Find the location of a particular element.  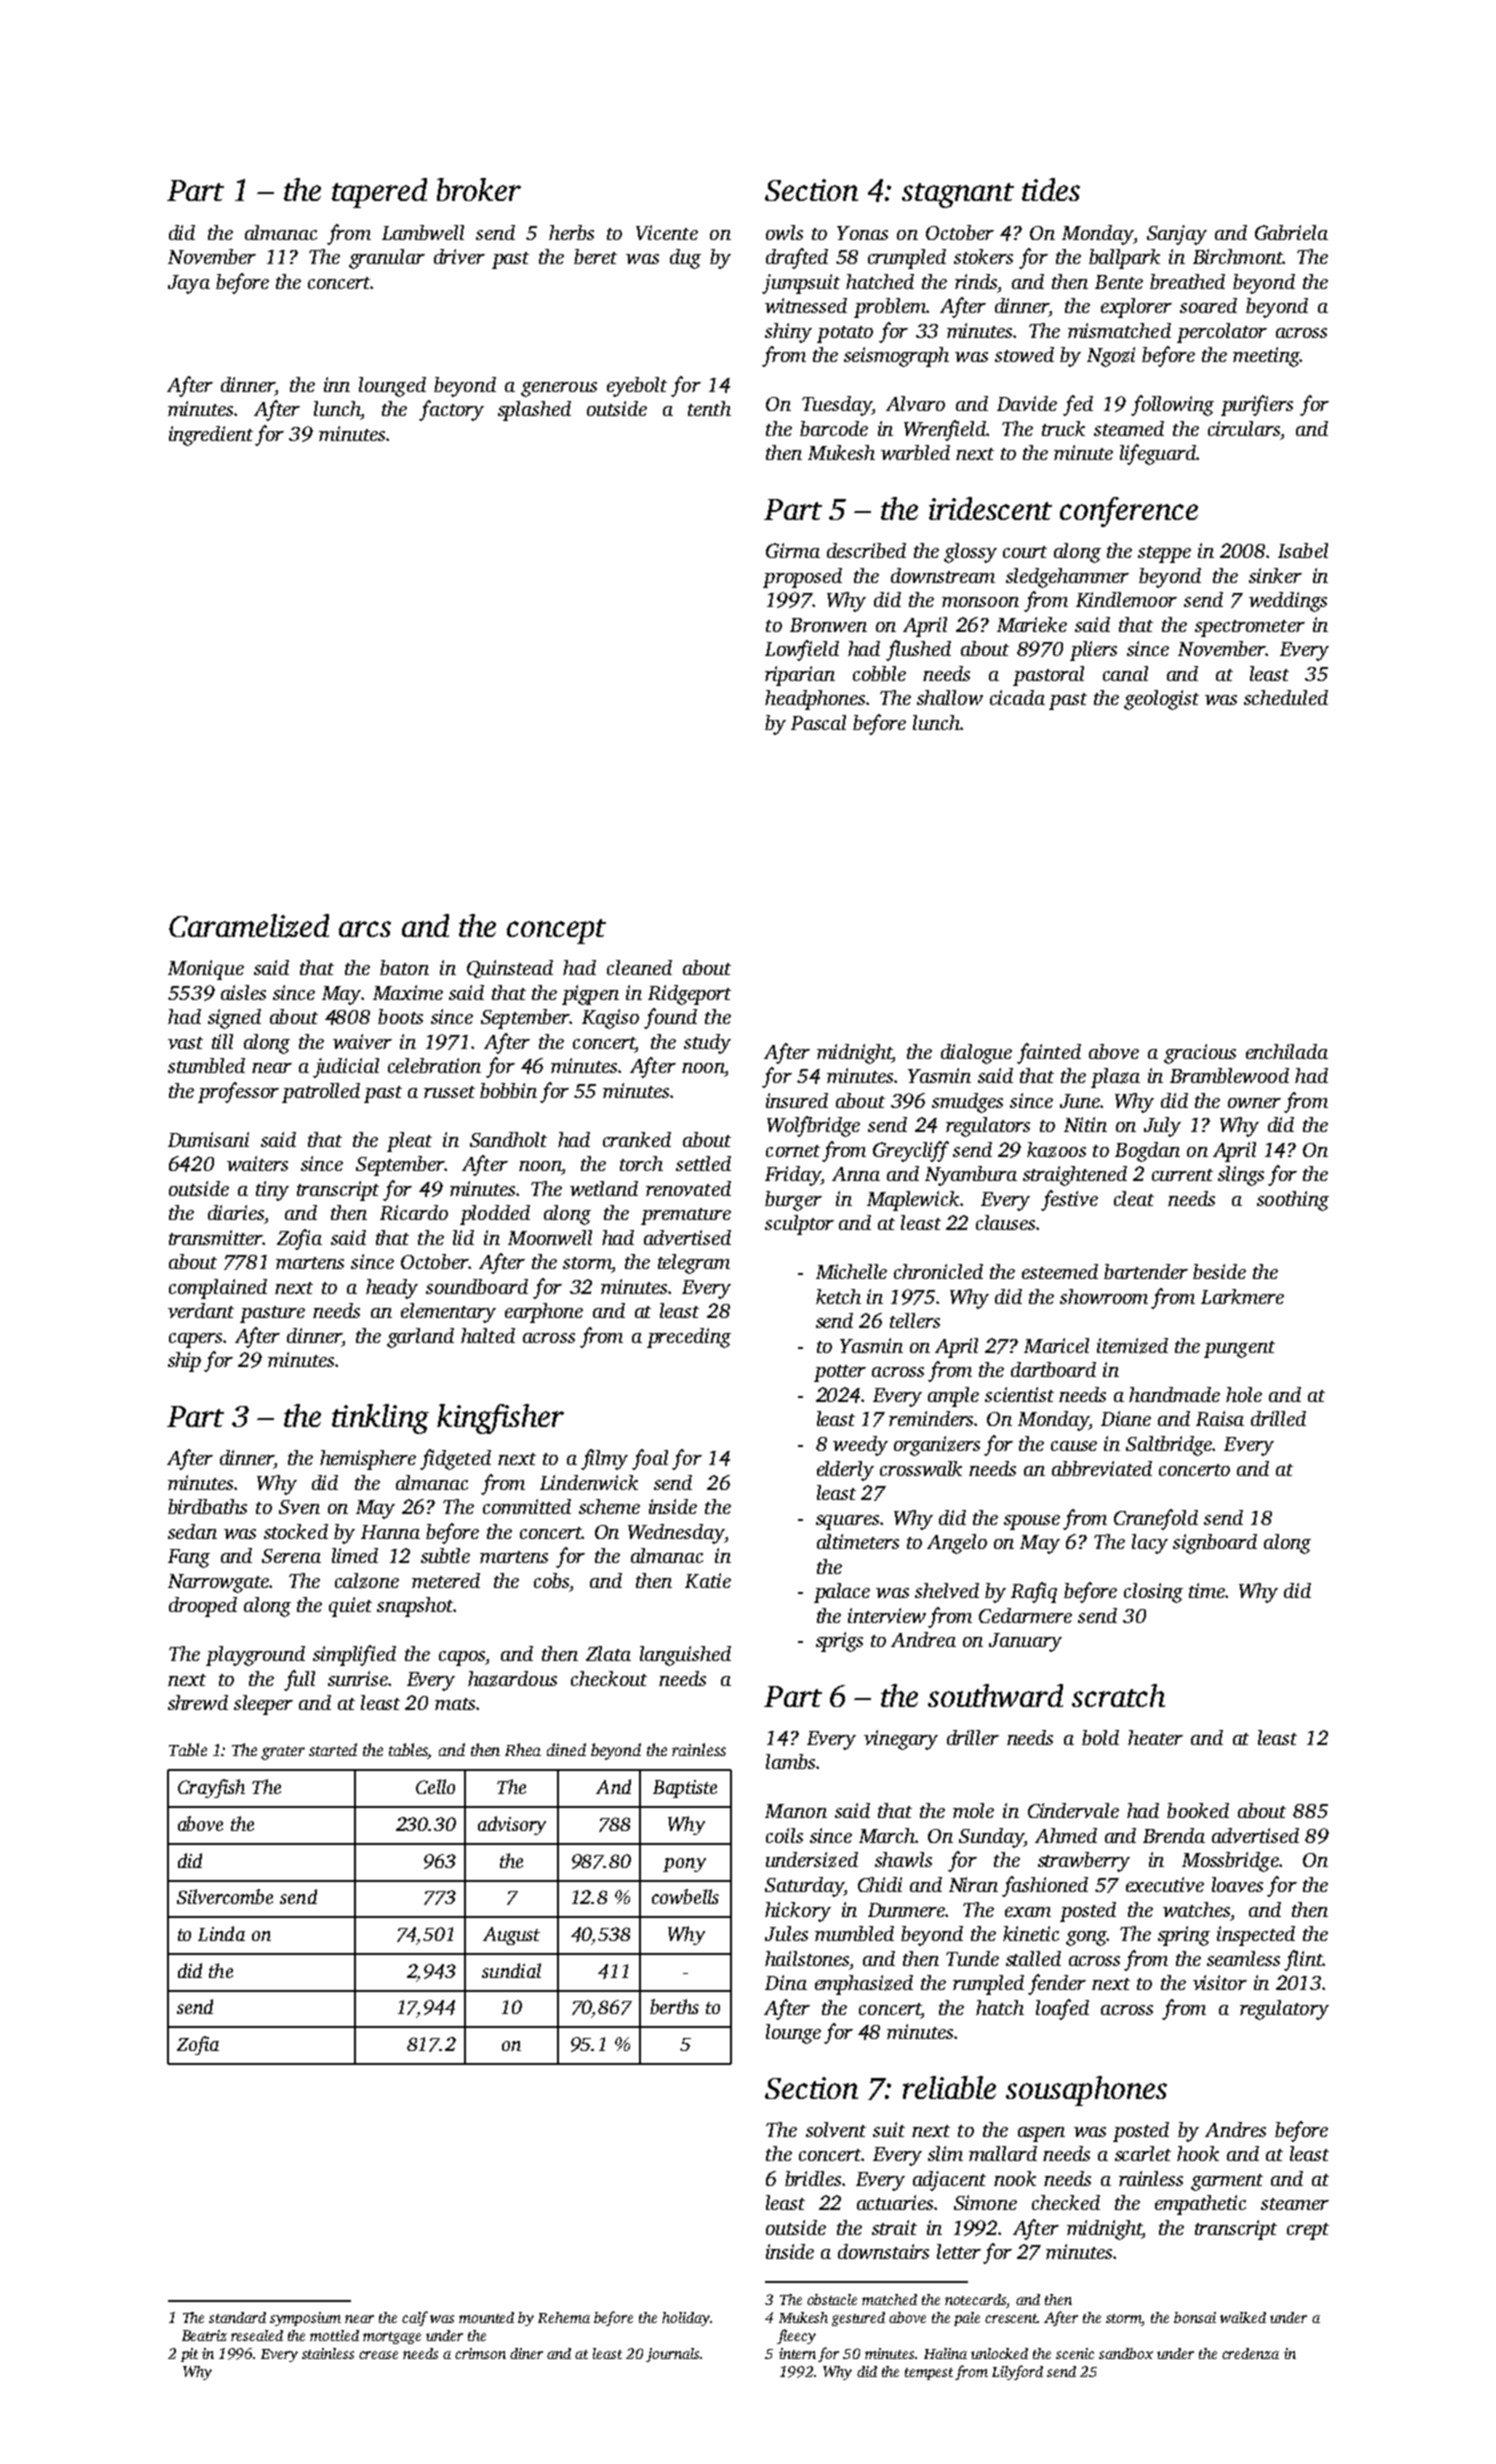

earphone is located at coordinates (544, 1313).
